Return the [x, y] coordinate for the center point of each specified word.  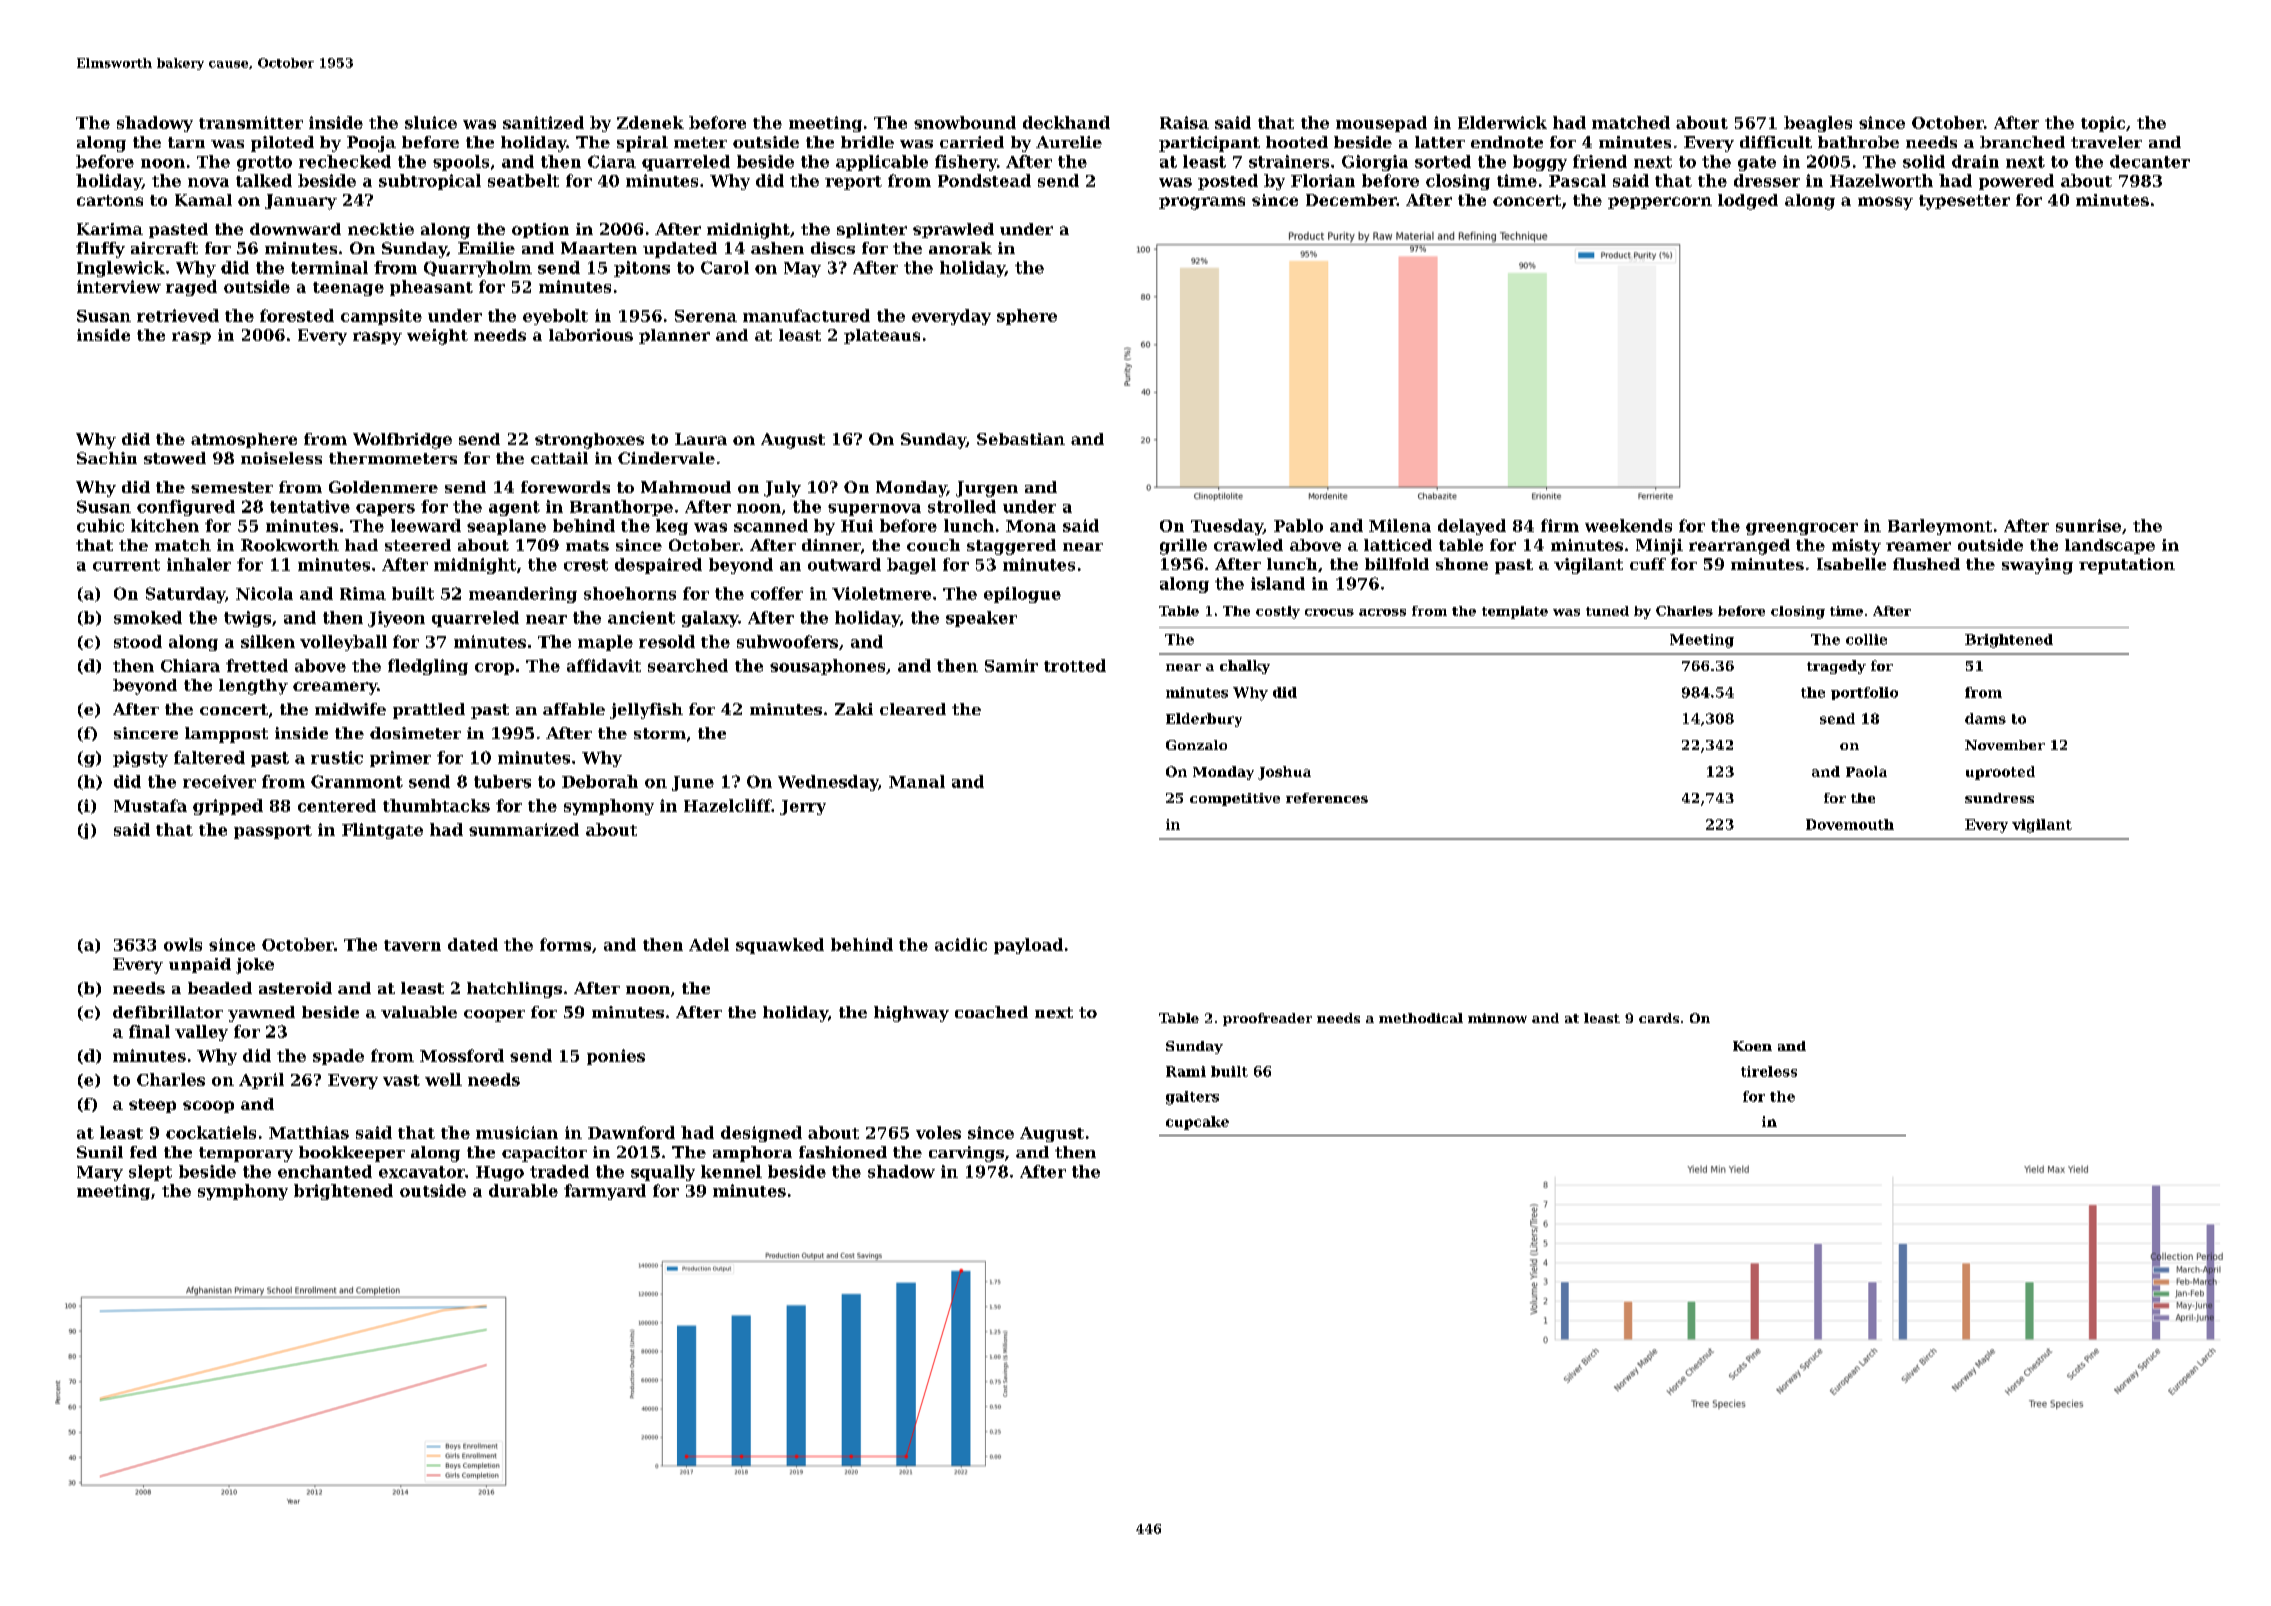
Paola [1866, 771]
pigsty [140, 759]
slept [150, 1173]
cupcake [1197, 1123]
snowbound [965, 122]
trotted [1075, 665]
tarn [186, 142]
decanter [2150, 161]
